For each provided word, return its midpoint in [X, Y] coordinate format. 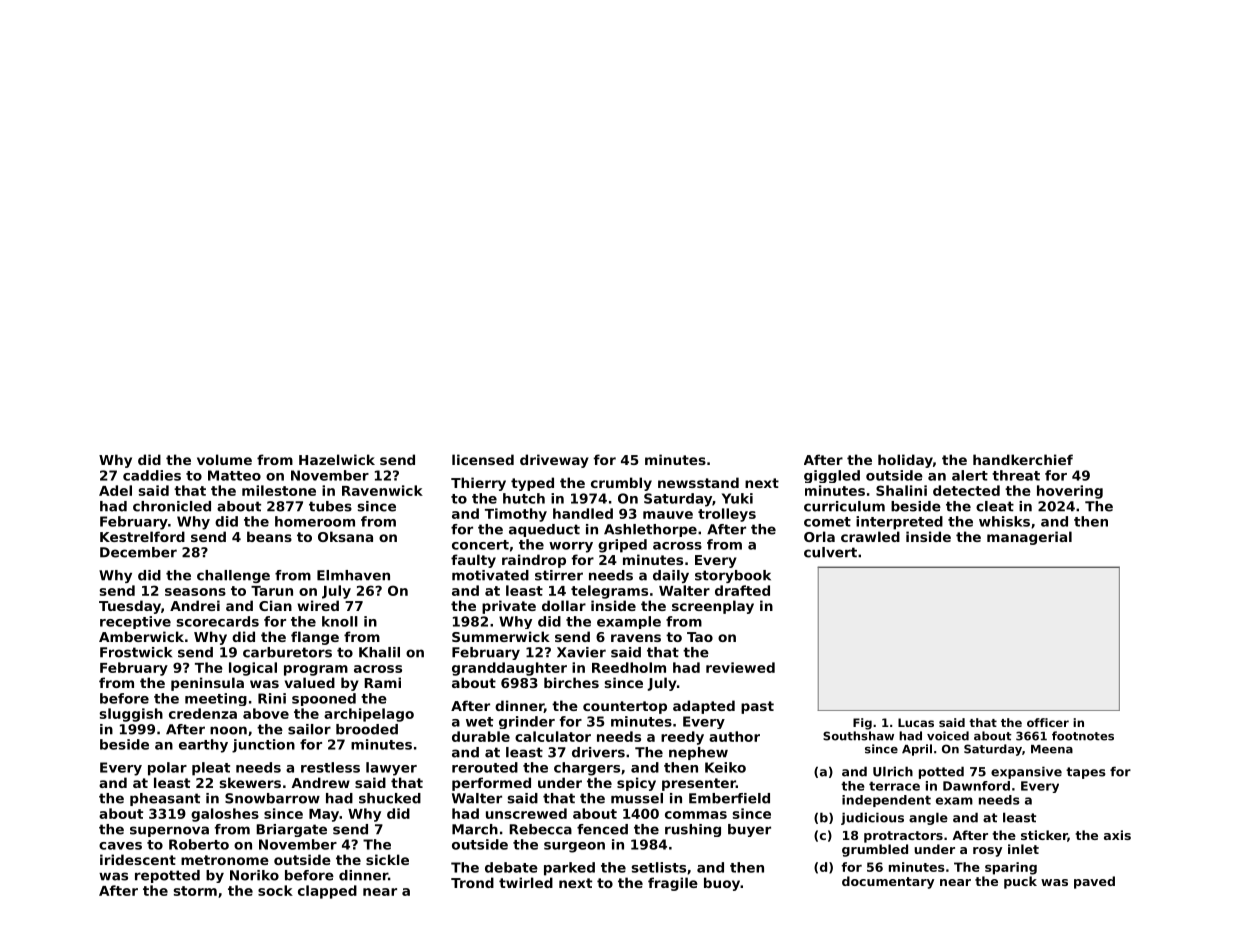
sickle [387, 859]
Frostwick [136, 652]
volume [224, 459]
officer [1048, 722]
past [757, 707]
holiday [905, 461]
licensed [483, 459]
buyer [749, 830]
